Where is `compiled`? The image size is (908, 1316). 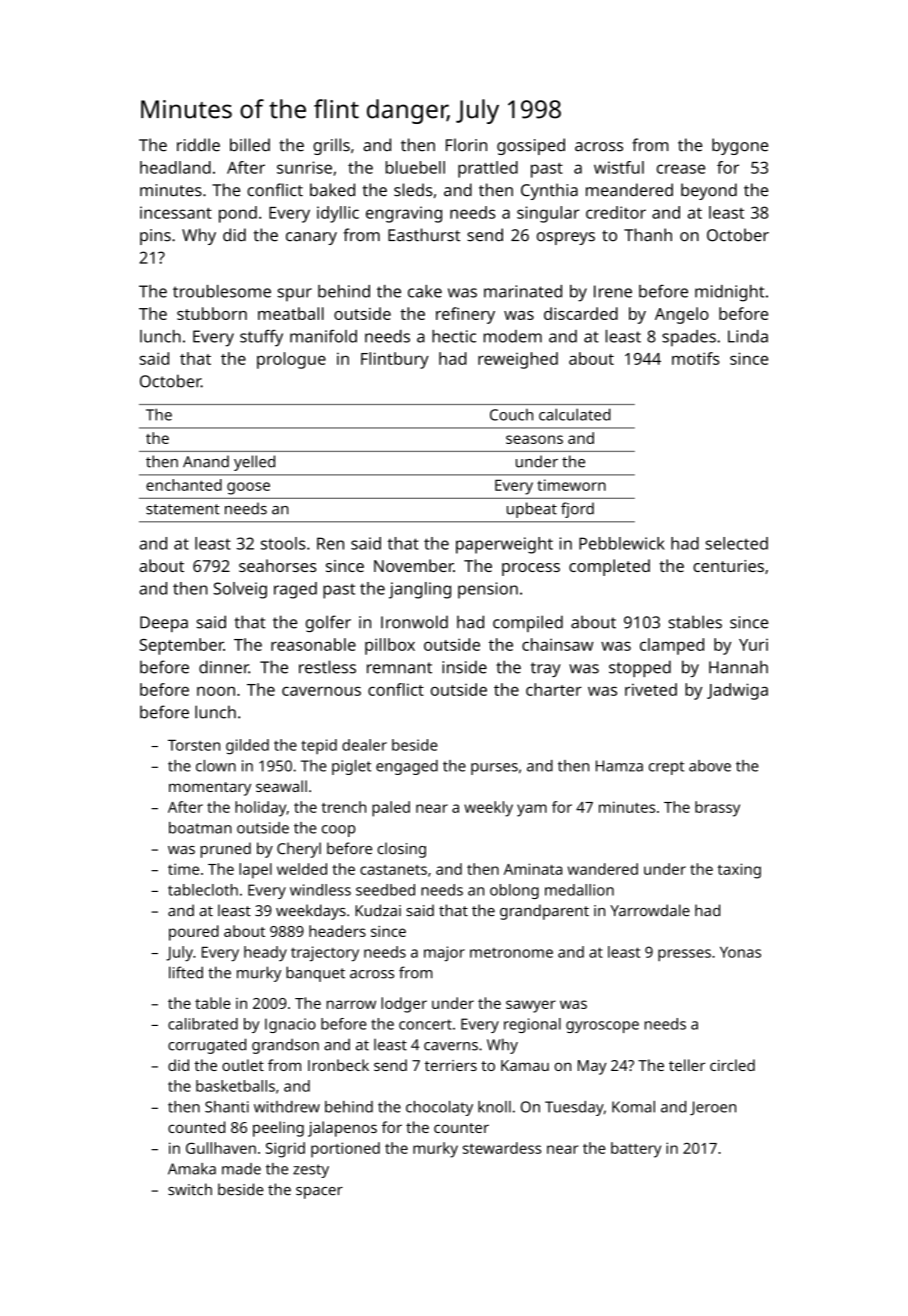 compiled is located at coordinates (528, 623).
